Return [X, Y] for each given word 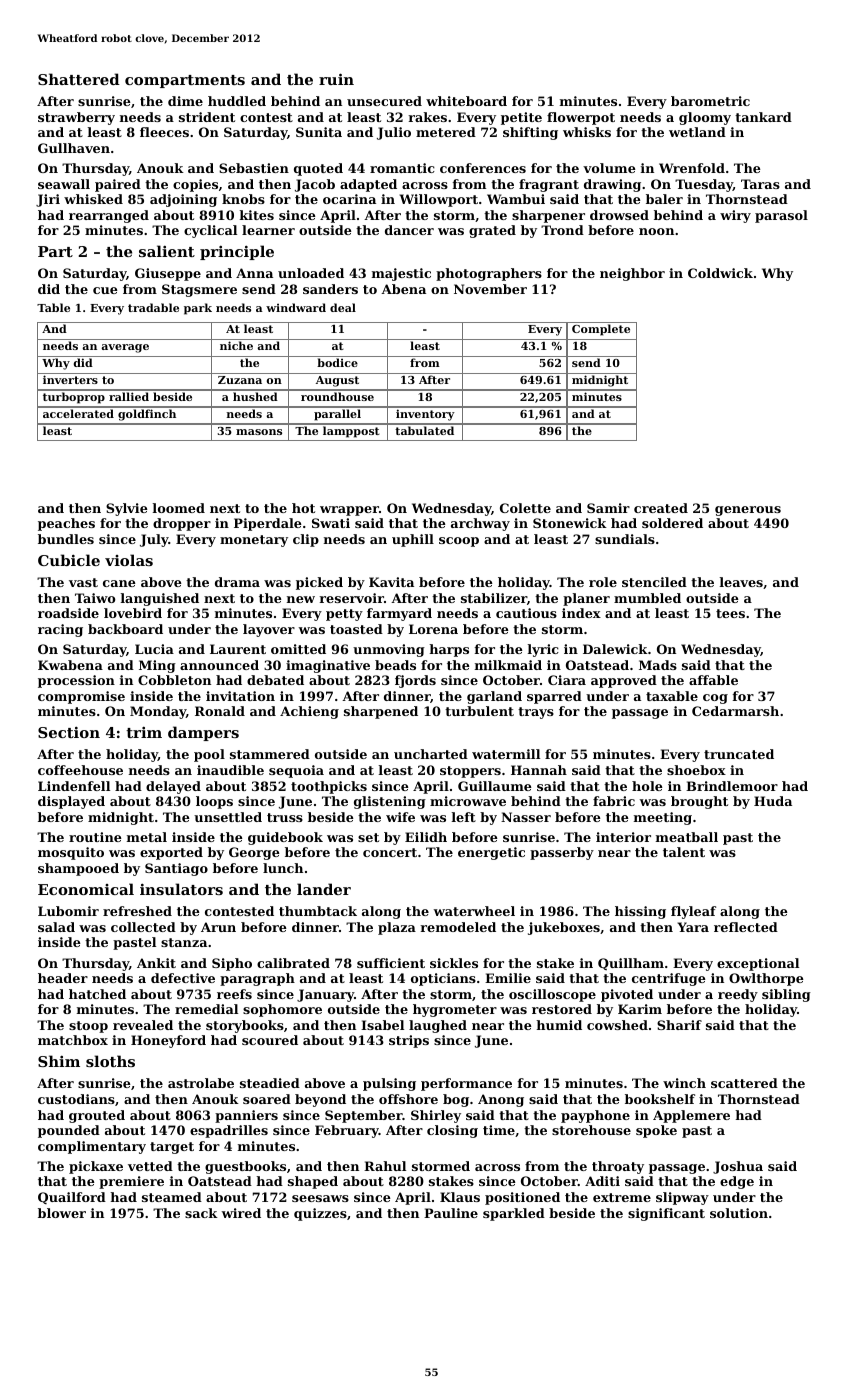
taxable [672, 696]
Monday [158, 712]
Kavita [391, 582]
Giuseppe [168, 274]
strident [207, 117]
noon [656, 231]
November [490, 289]
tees [730, 613]
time [499, 1130]
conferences [483, 168]
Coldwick [720, 273]
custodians [76, 1099]
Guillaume [495, 786]
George [254, 853]
